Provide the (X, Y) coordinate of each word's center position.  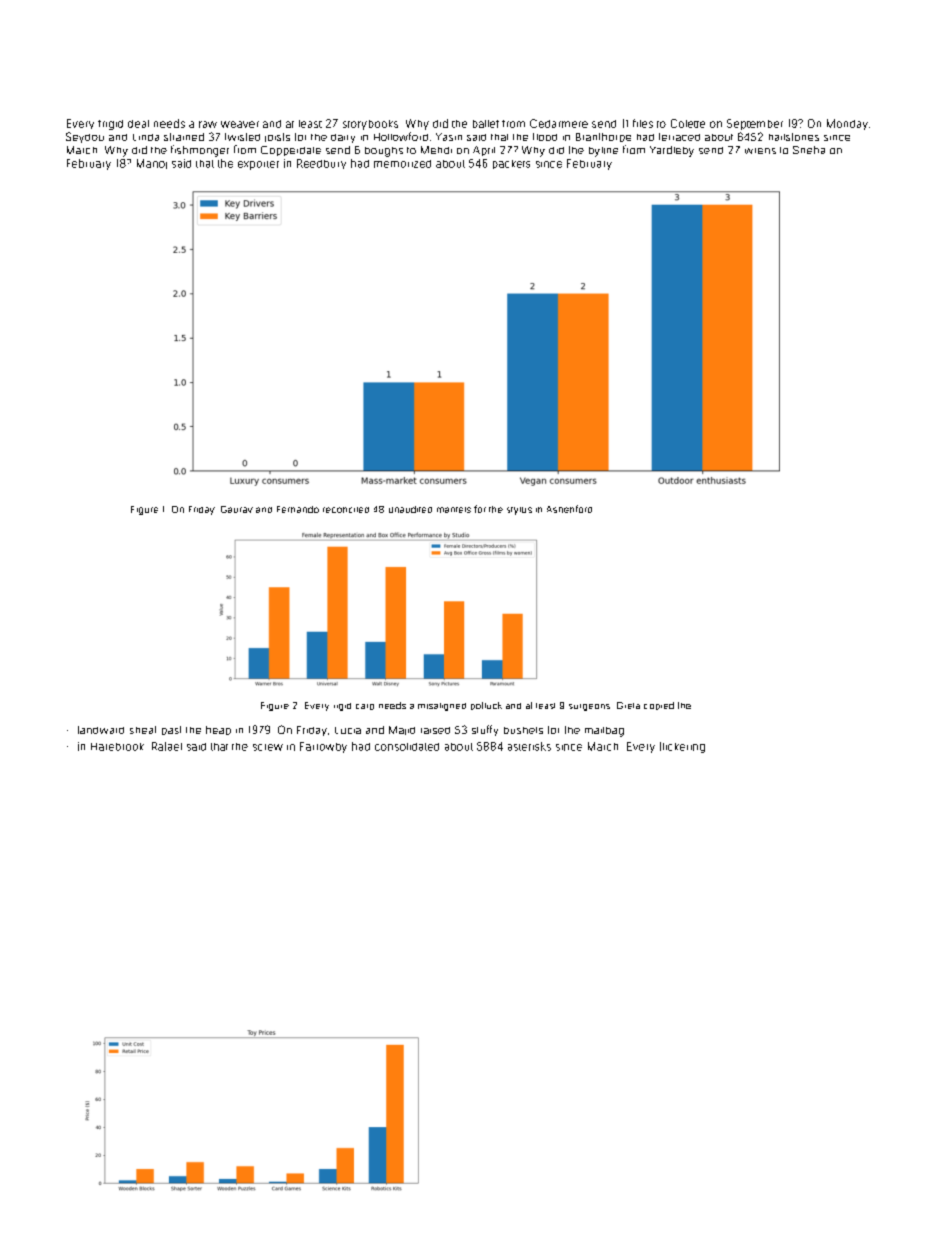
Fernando (298, 509)
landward (101, 730)
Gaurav (237, 509)
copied (659, 706)
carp (365, 707)
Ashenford (569, 509)
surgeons (589, 707)
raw (208, 124)
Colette (688, 123)
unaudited (410, 509)
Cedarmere (559, 123)
